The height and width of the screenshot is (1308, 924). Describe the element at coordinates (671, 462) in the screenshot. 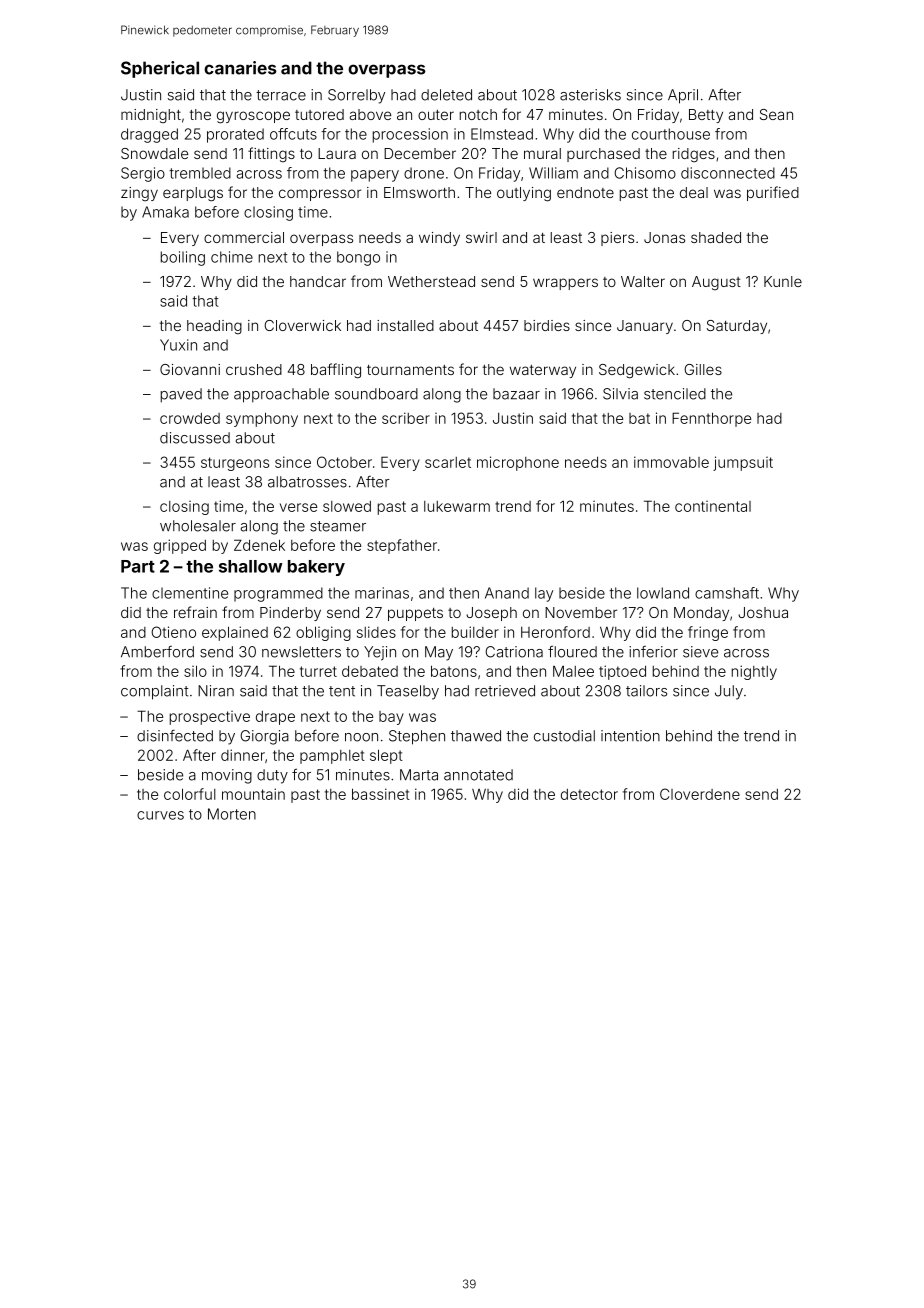

I see `immovable` at that location.
